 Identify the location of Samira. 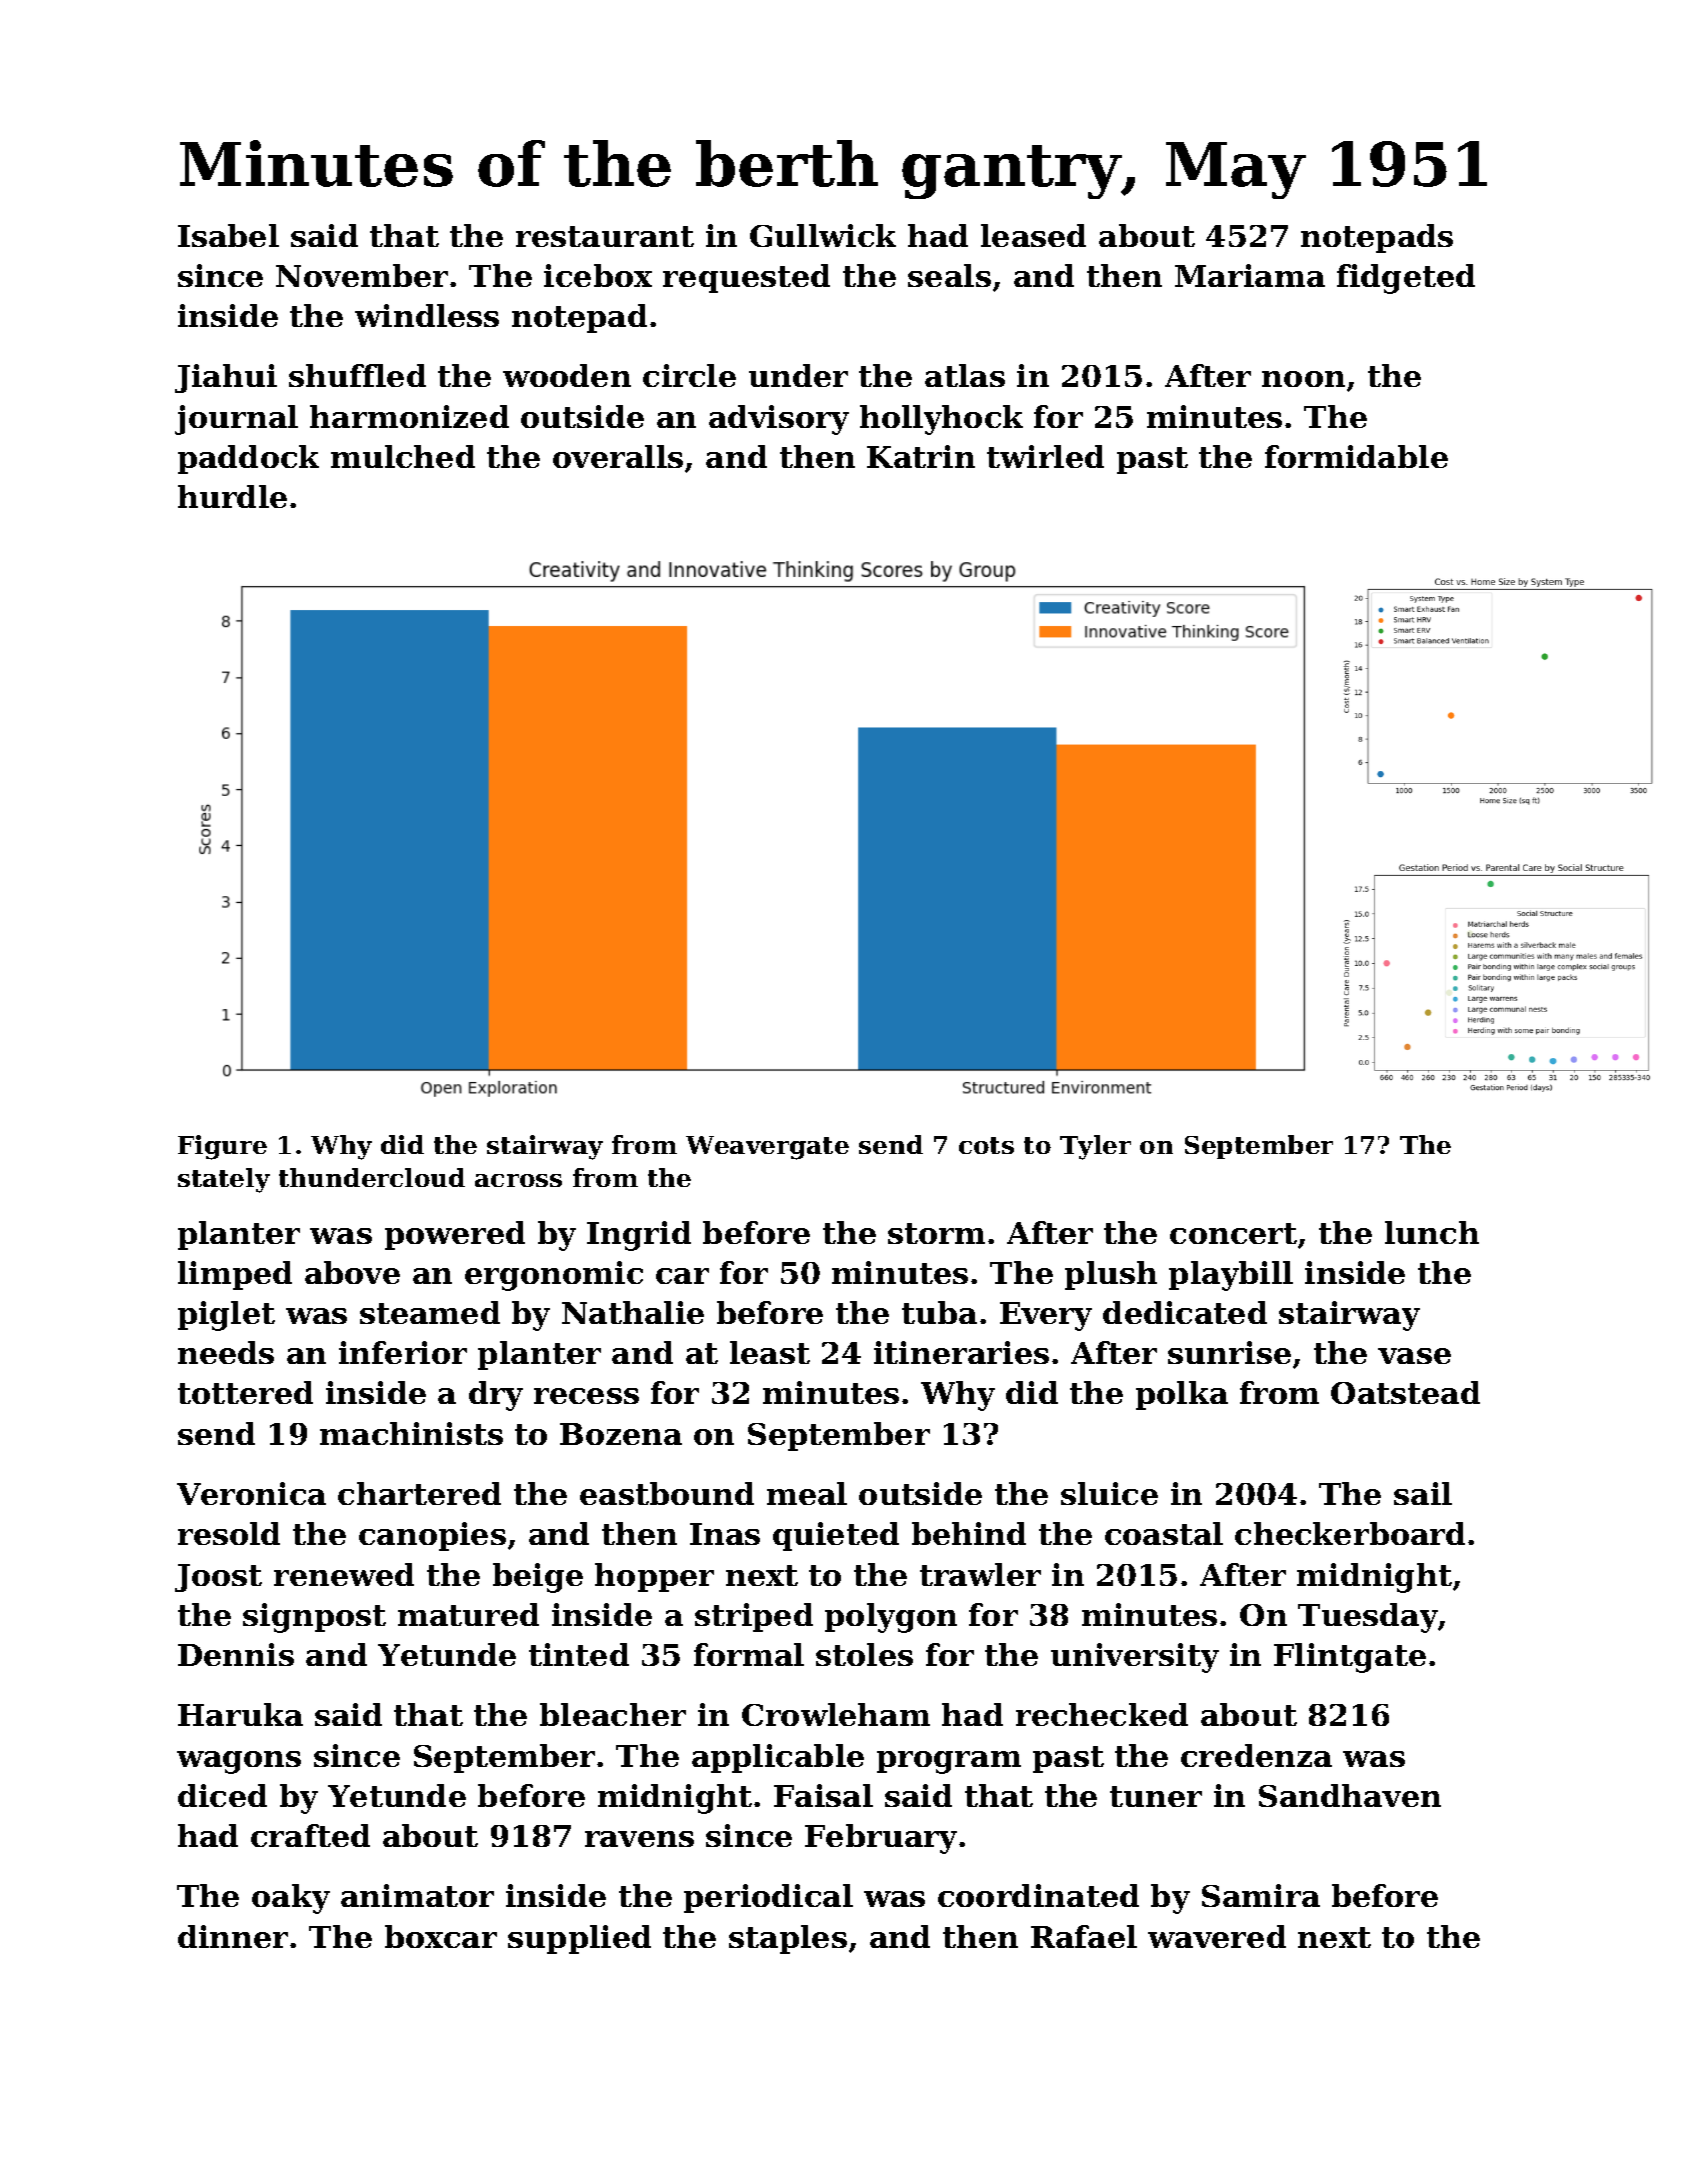
(1261, 1895).
